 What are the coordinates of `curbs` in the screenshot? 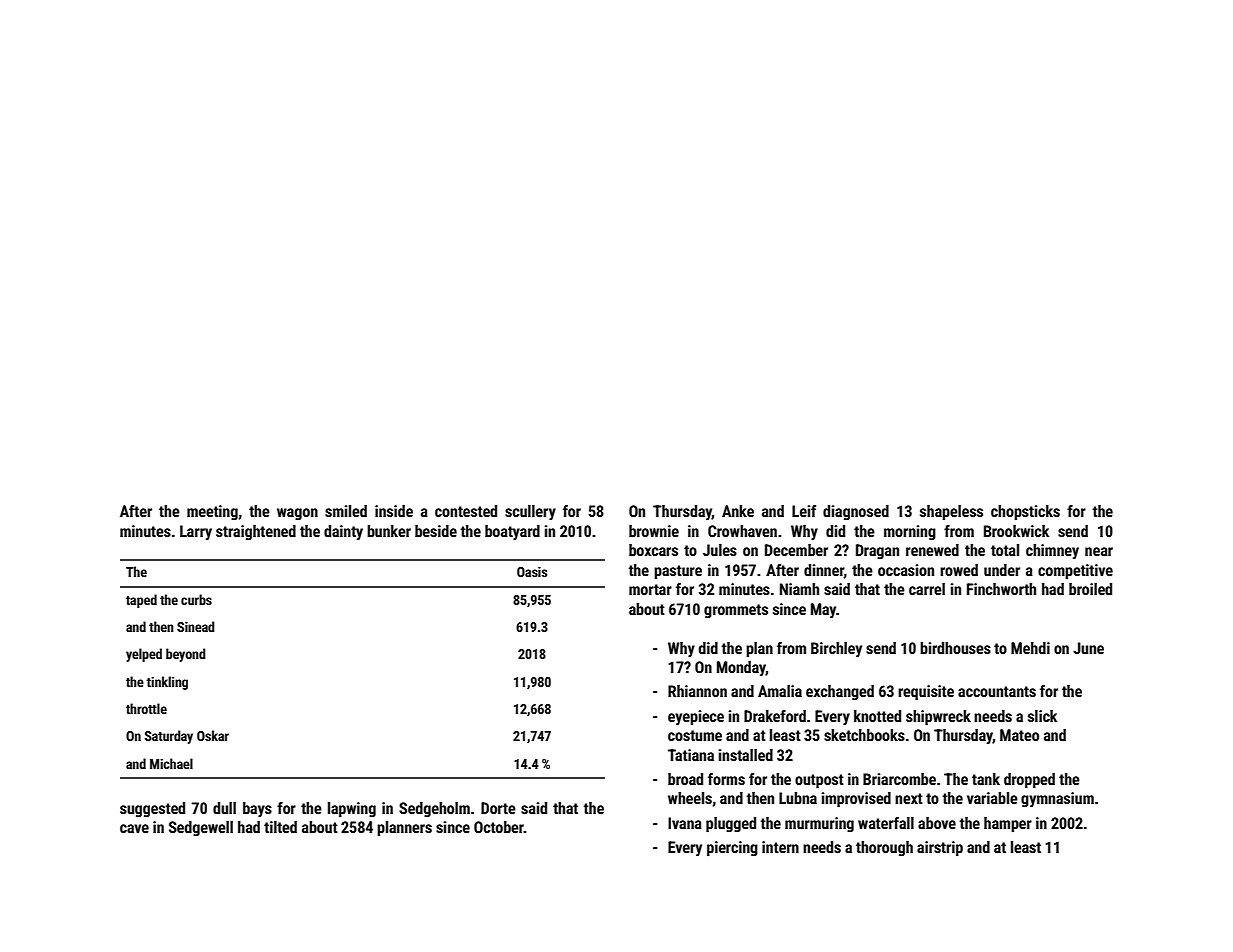 It's located at (196, 599).
